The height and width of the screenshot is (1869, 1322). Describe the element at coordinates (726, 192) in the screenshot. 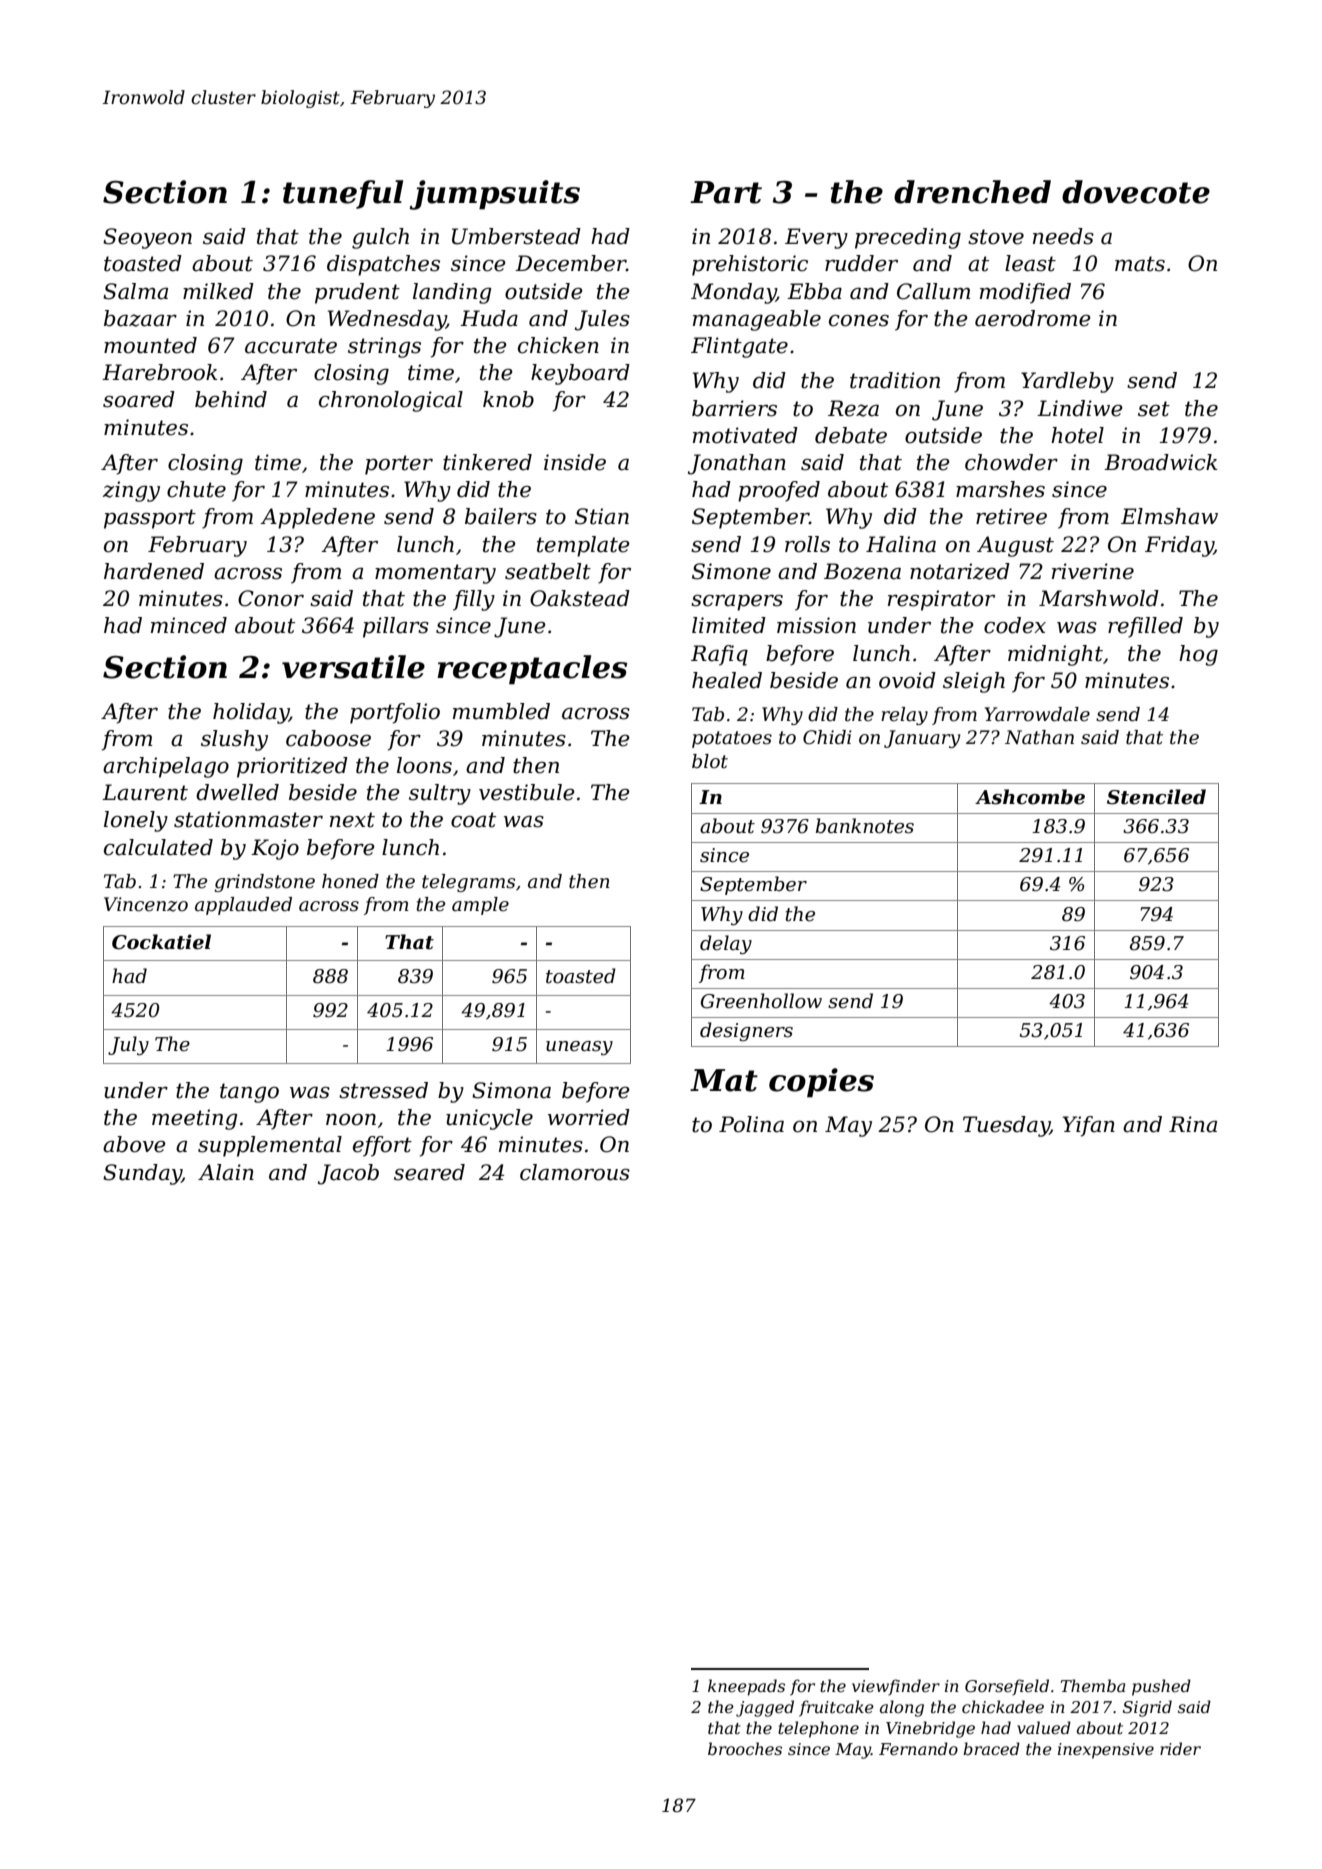

I see `Part` at that location.
